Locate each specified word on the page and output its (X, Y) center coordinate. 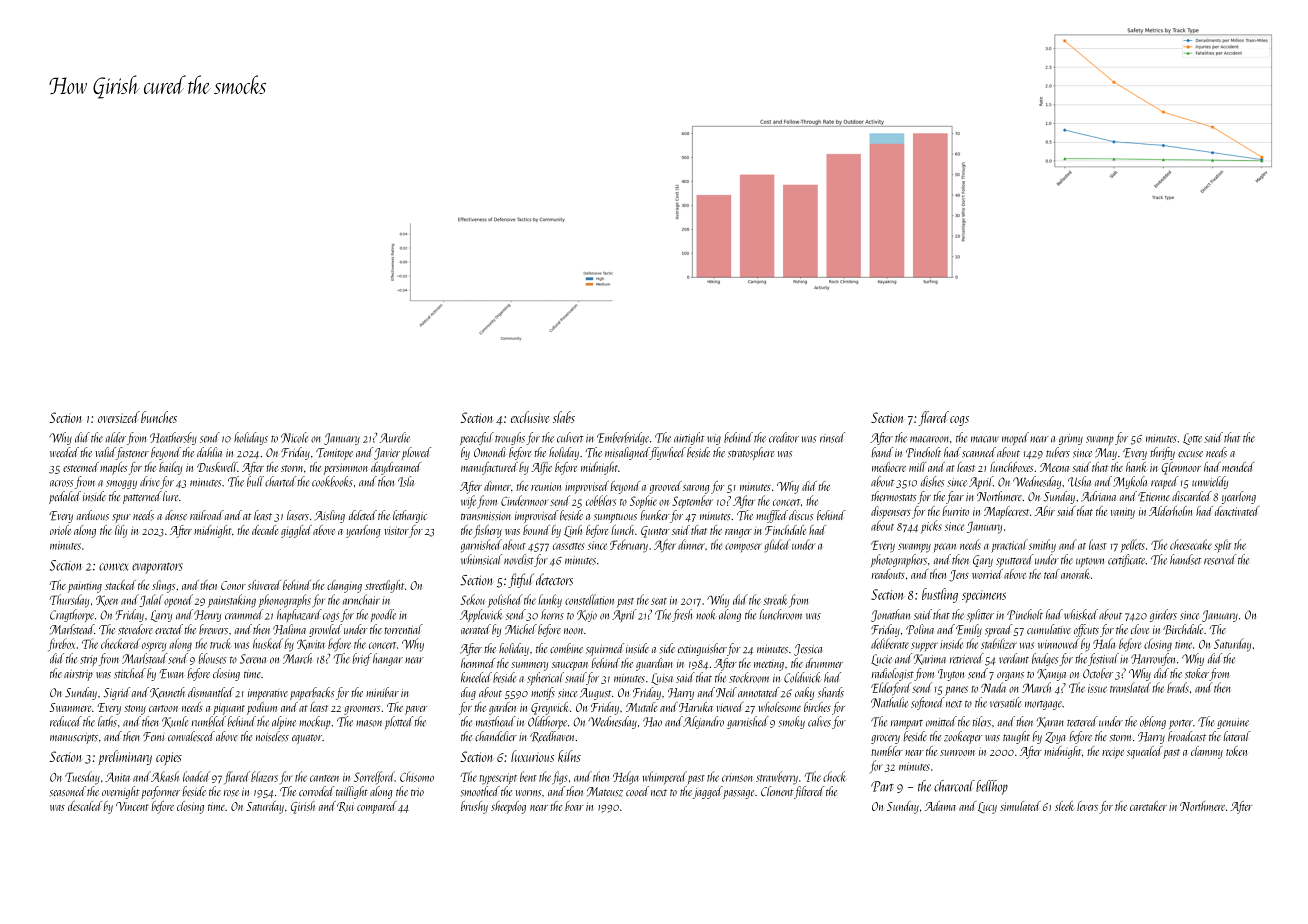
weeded (64, 452)
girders (1163, 615)
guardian (654, 664)
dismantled (211, 692)
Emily (969, 630)
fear (955, 497)
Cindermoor (524, 500)
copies (169, 758)
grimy (1071, 439)
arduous (93, 515)
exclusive (530, 417)
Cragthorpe (72, 615)
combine (566, 648)
